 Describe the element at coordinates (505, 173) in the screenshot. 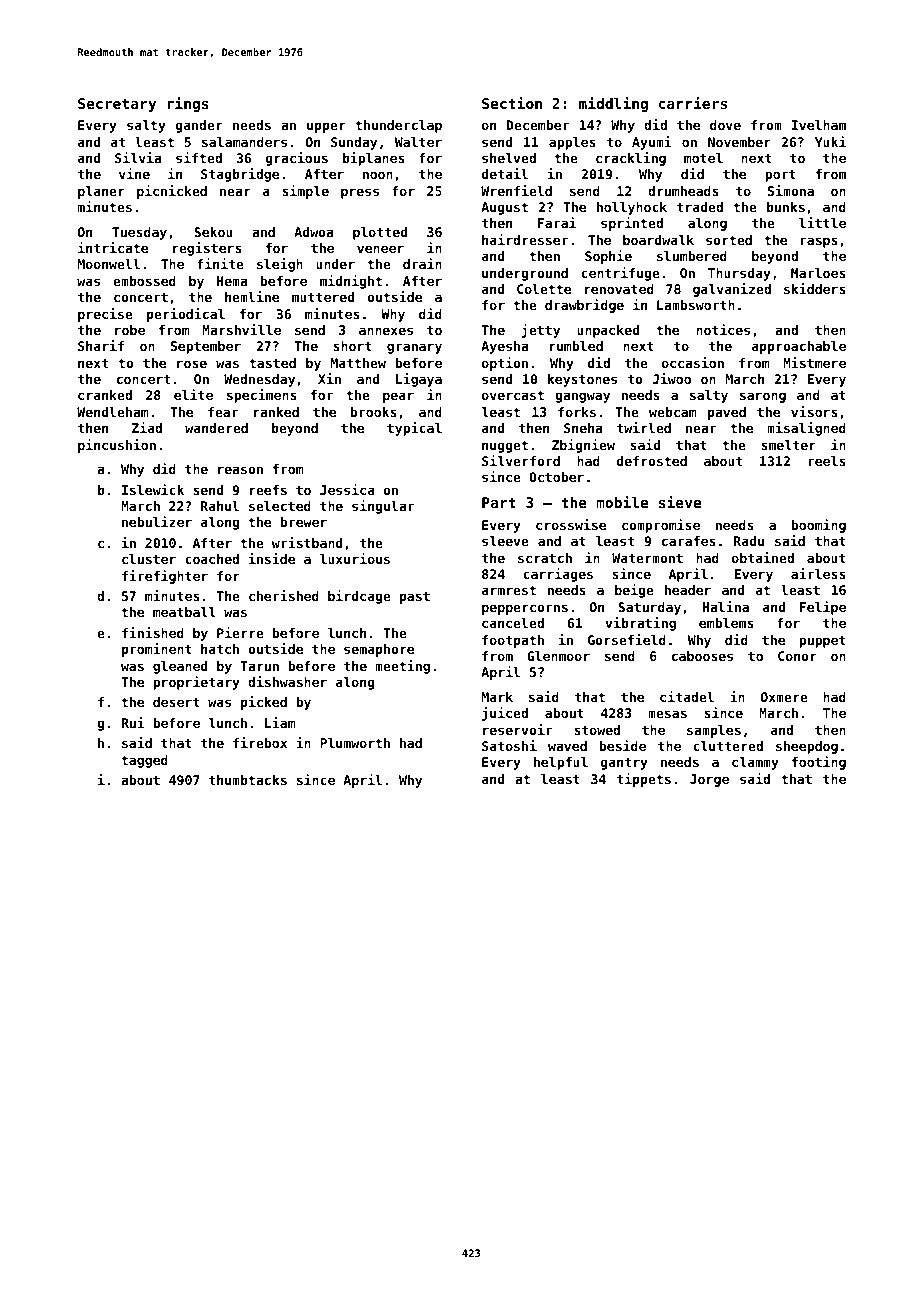

I see `detail` at that location.
